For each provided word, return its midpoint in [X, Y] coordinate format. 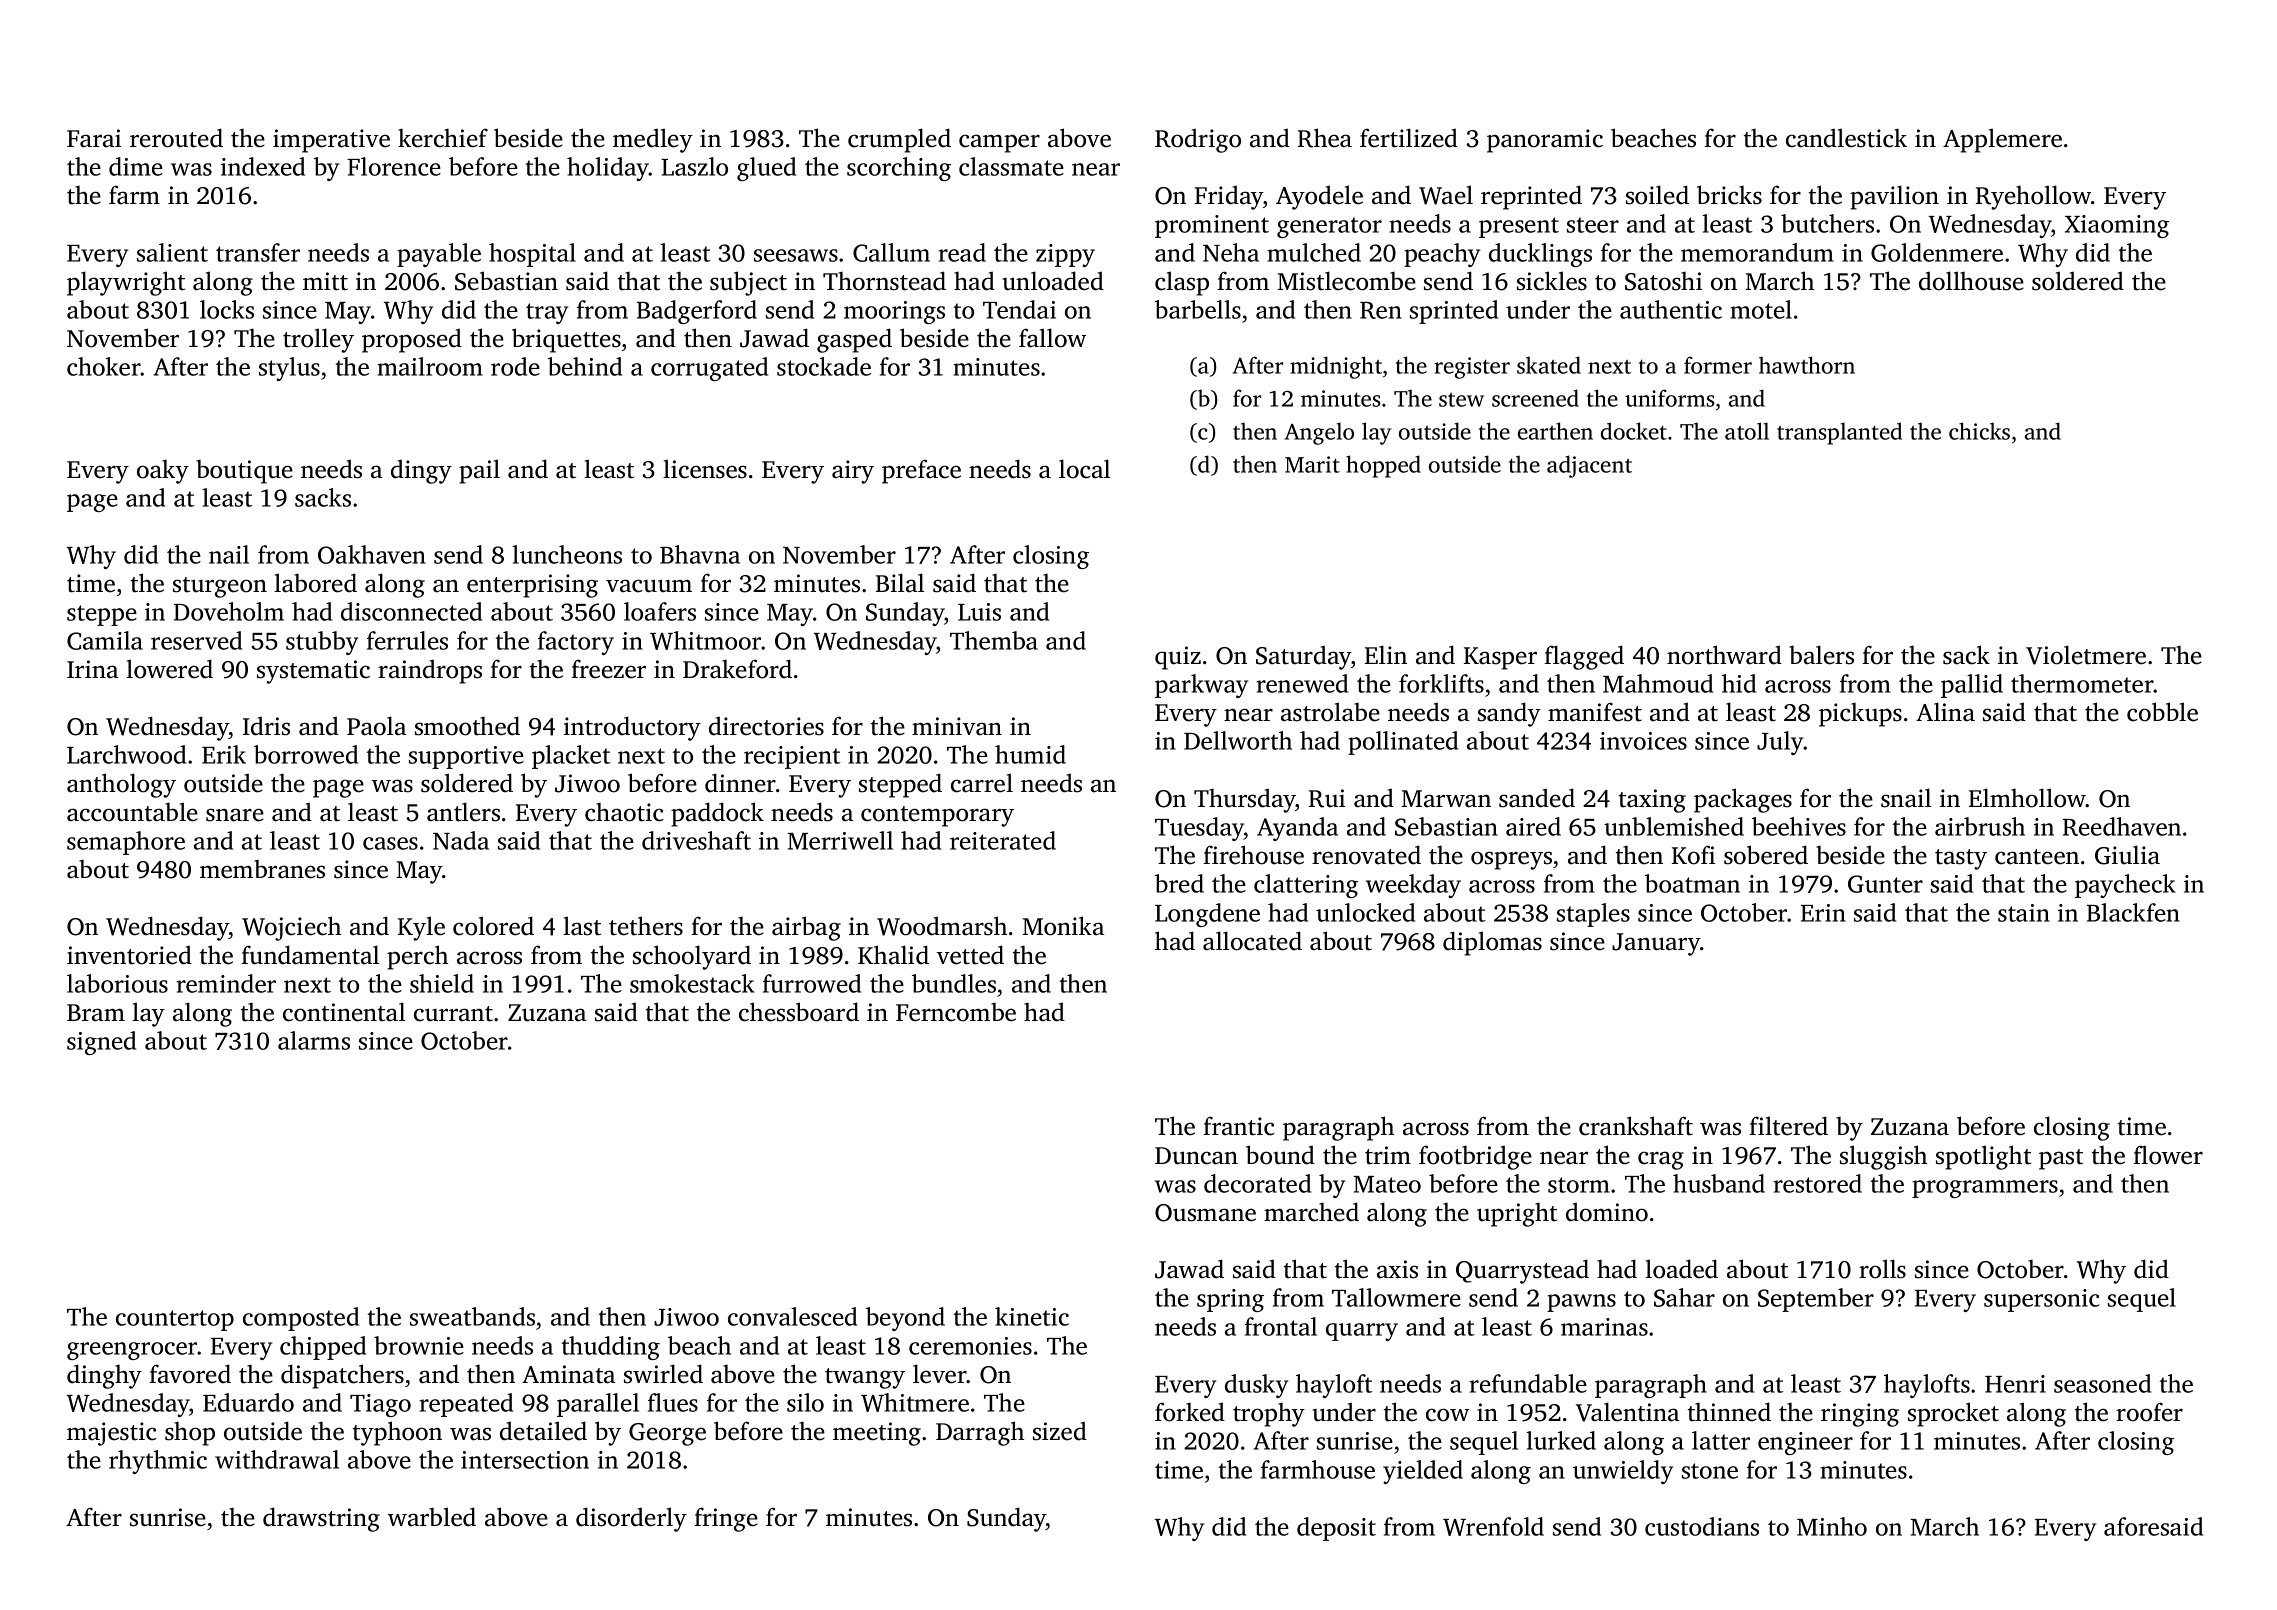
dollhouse [1971, 281]
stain [2024, 913]
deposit [1336, 1529]
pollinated [1403, 743]
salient [172, 252]
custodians [1702, 1526]
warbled [431, 1517]
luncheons [567, 554]
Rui [1327, 798]
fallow [1052, 338]
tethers [646, 926]
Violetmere [2086, 655]
